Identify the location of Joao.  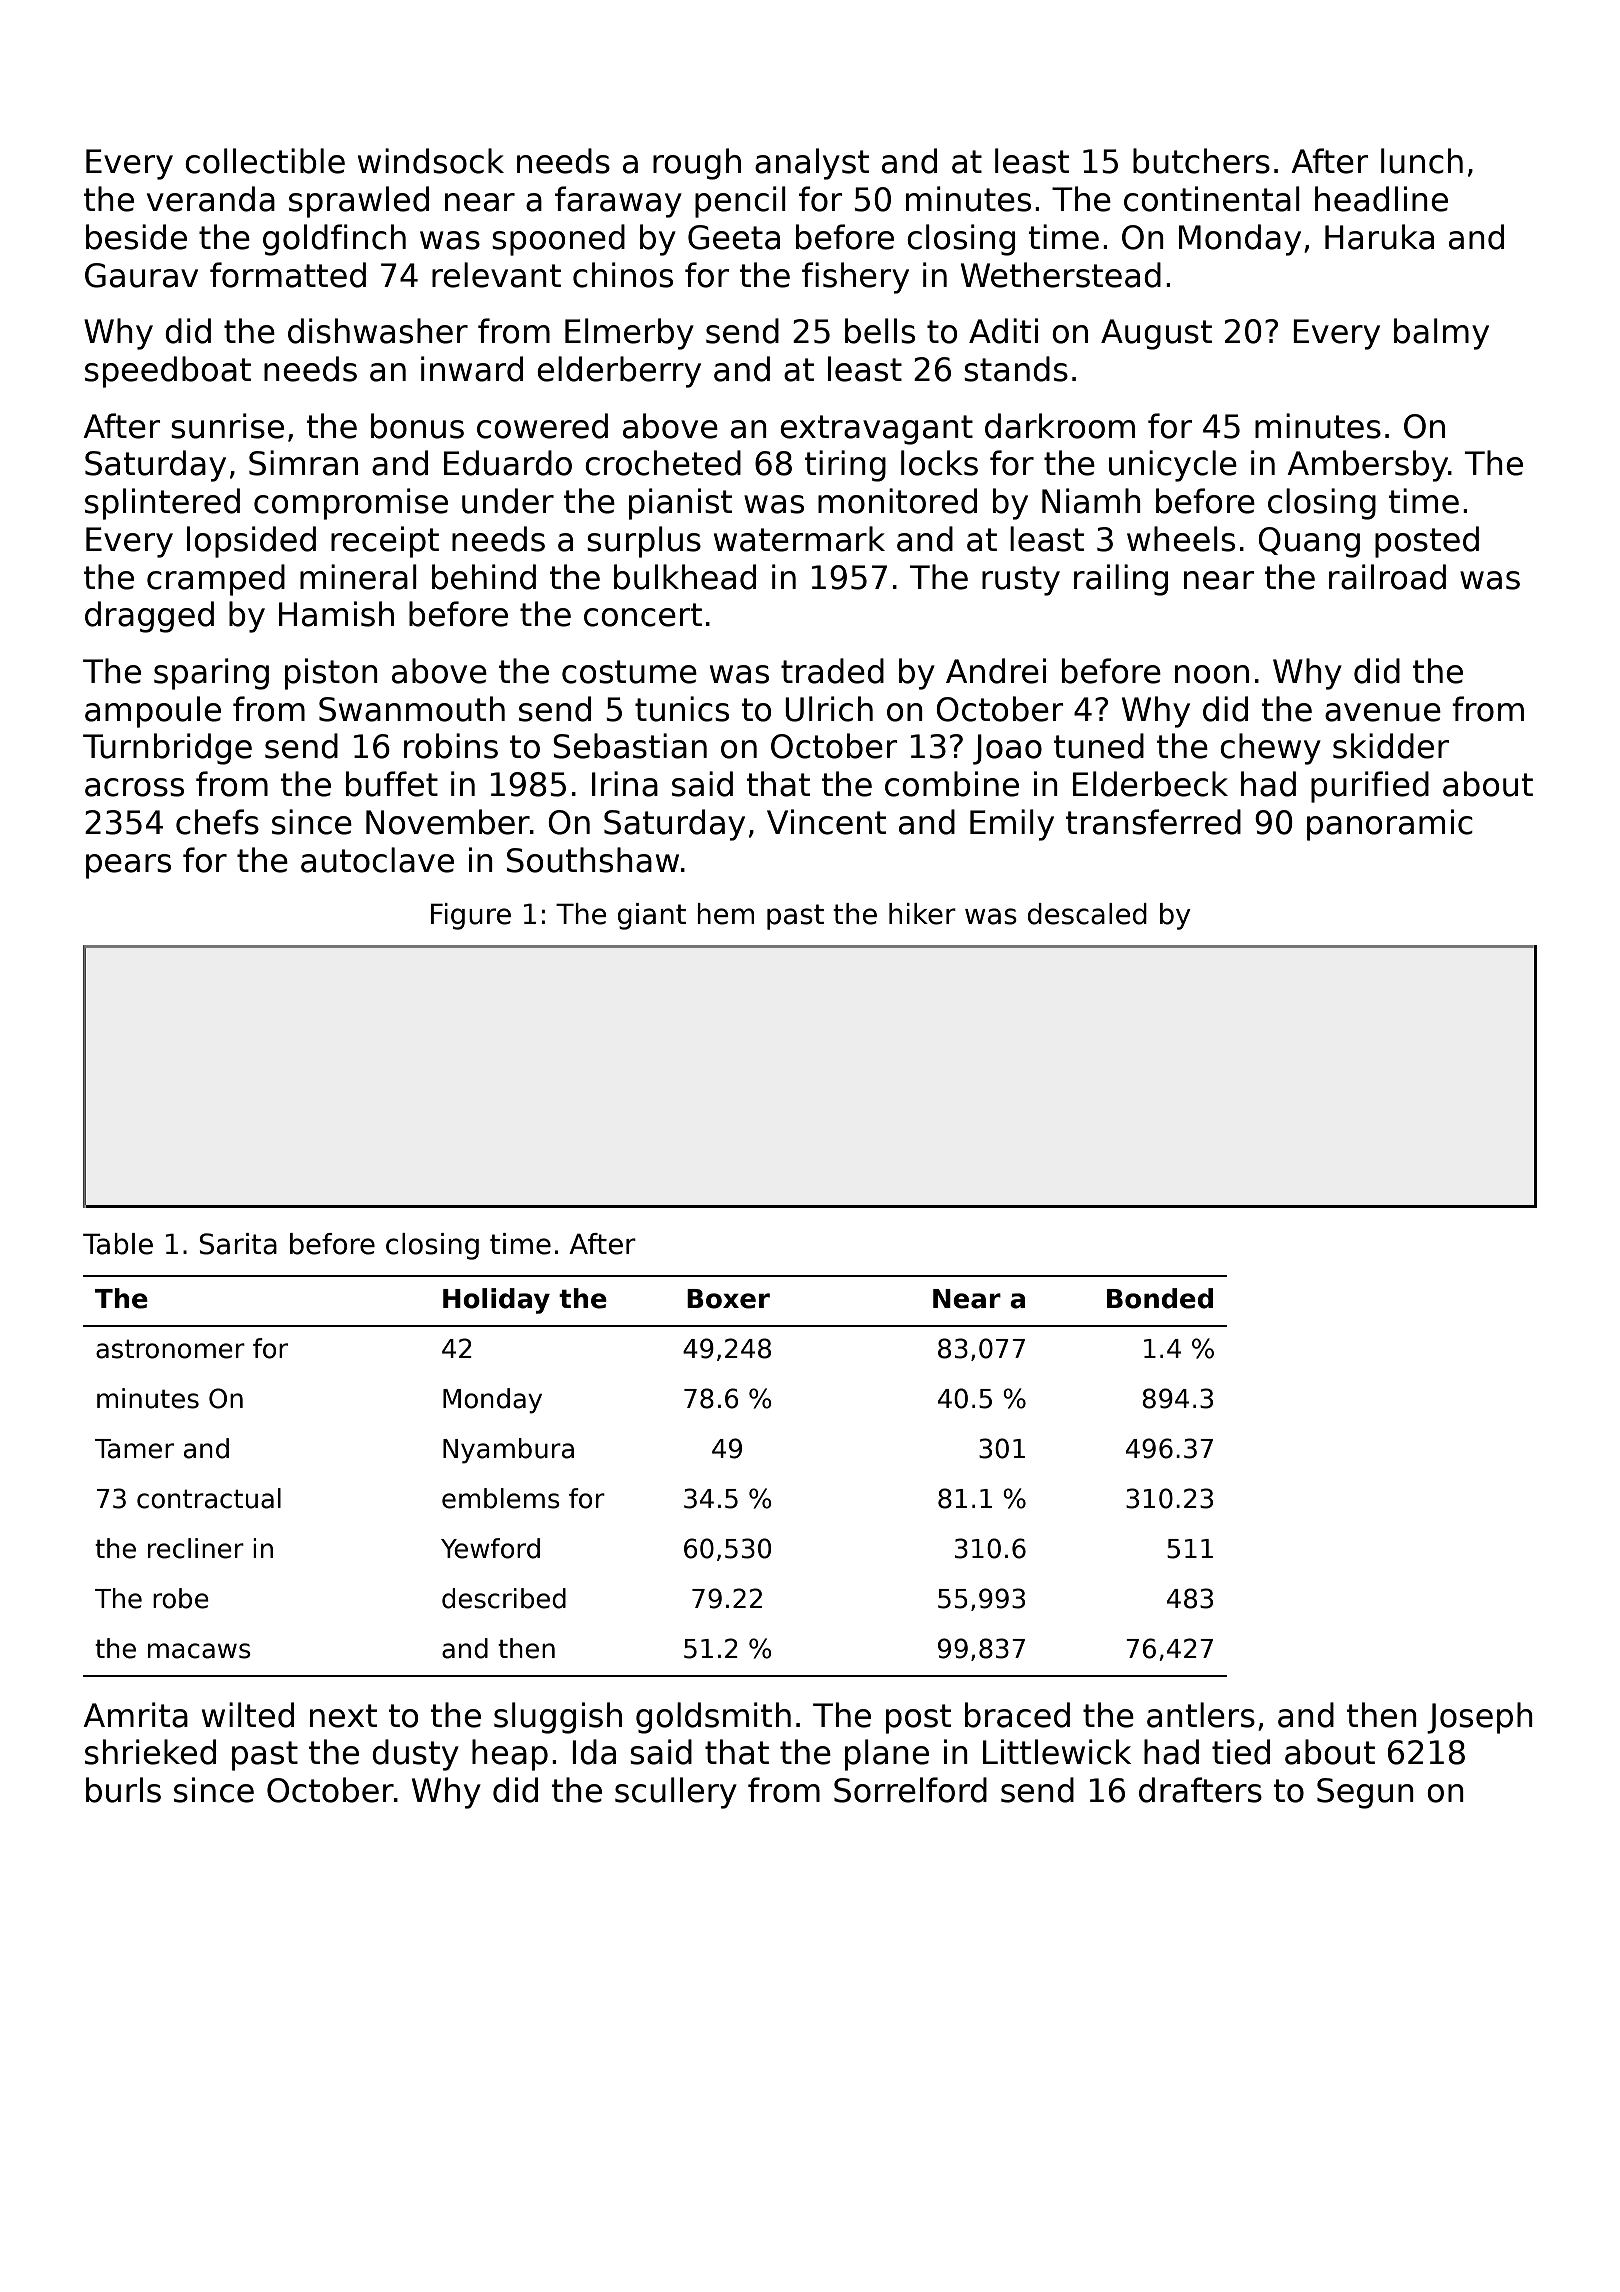
(1007, 749).
